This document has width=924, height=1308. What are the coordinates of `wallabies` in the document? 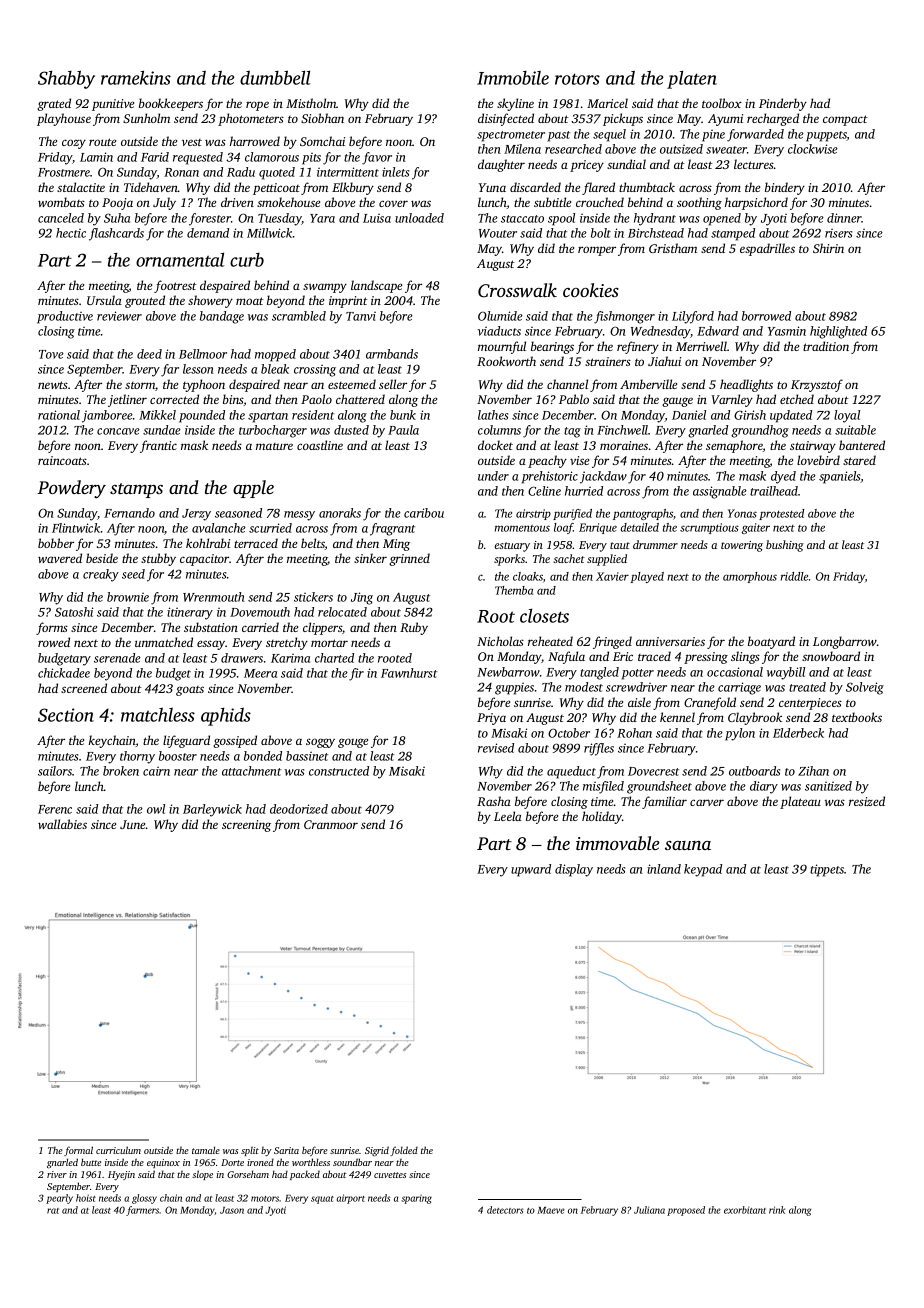 It's located at (62, 824).
